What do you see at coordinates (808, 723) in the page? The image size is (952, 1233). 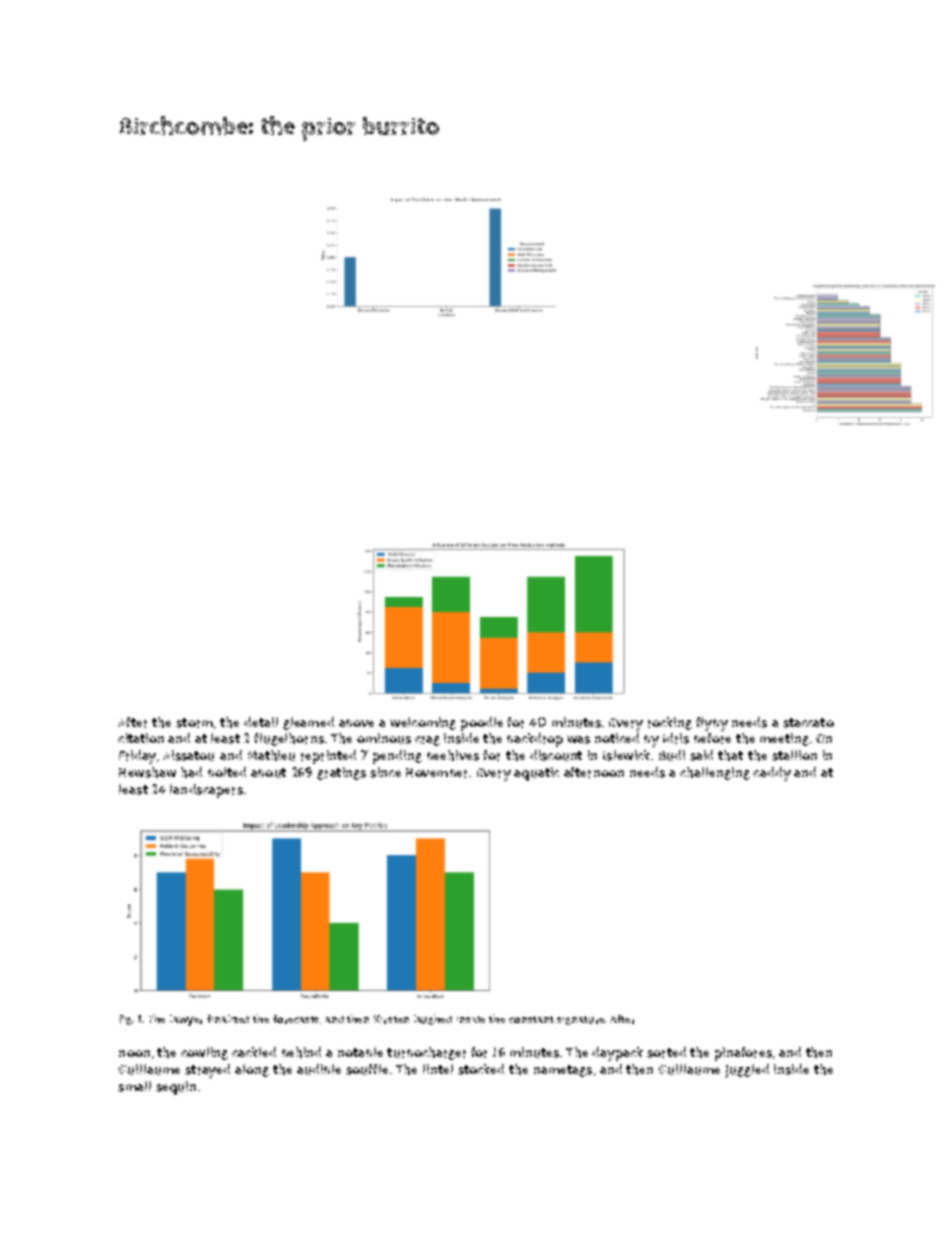 I see `staccato` at bounding box center [808, 723].
